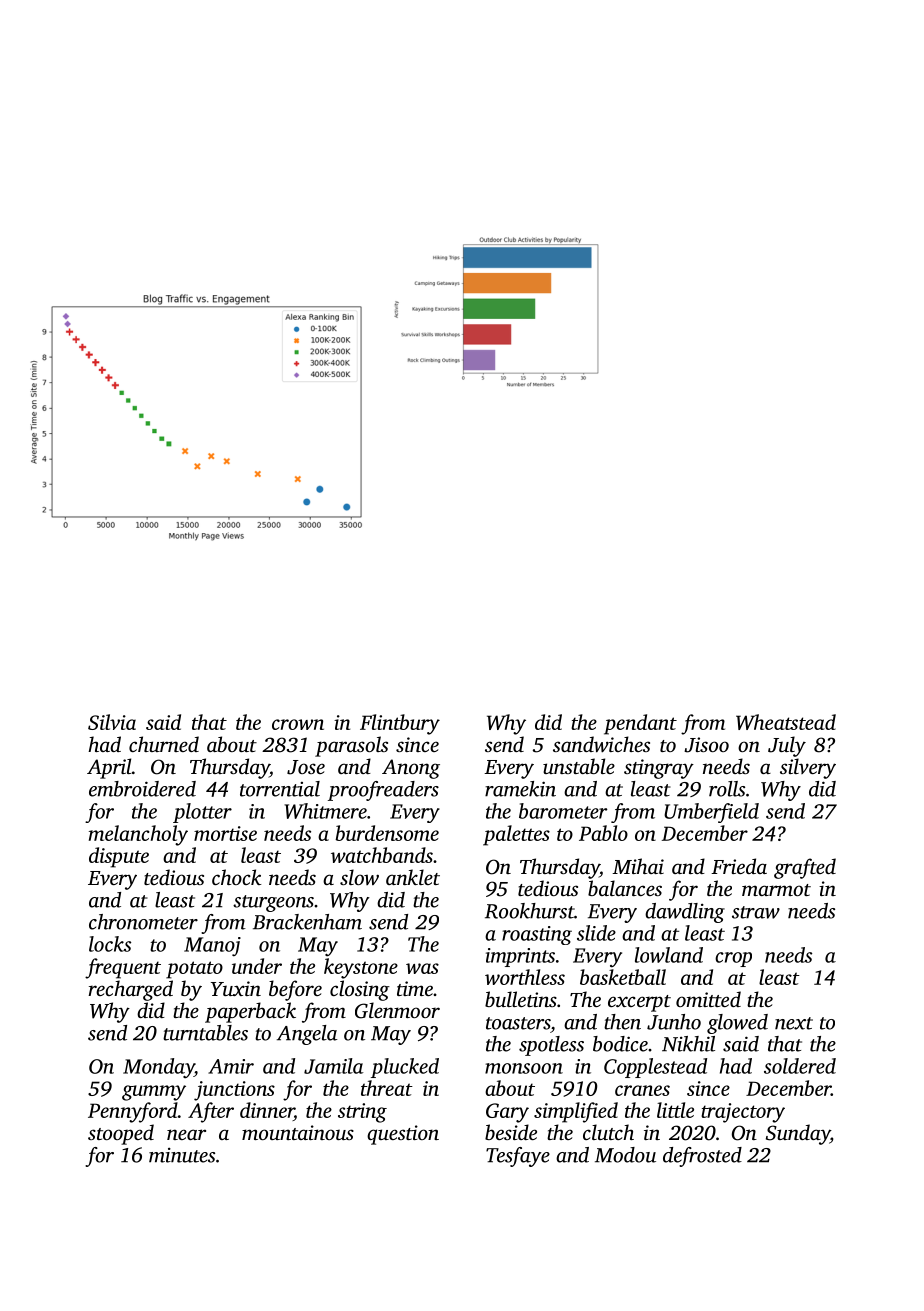 The height and width of the screenshot is (1311, 924). Describe the element at coordinates (601, 744) in the screenshot. I see `sandwiches` at that location.
